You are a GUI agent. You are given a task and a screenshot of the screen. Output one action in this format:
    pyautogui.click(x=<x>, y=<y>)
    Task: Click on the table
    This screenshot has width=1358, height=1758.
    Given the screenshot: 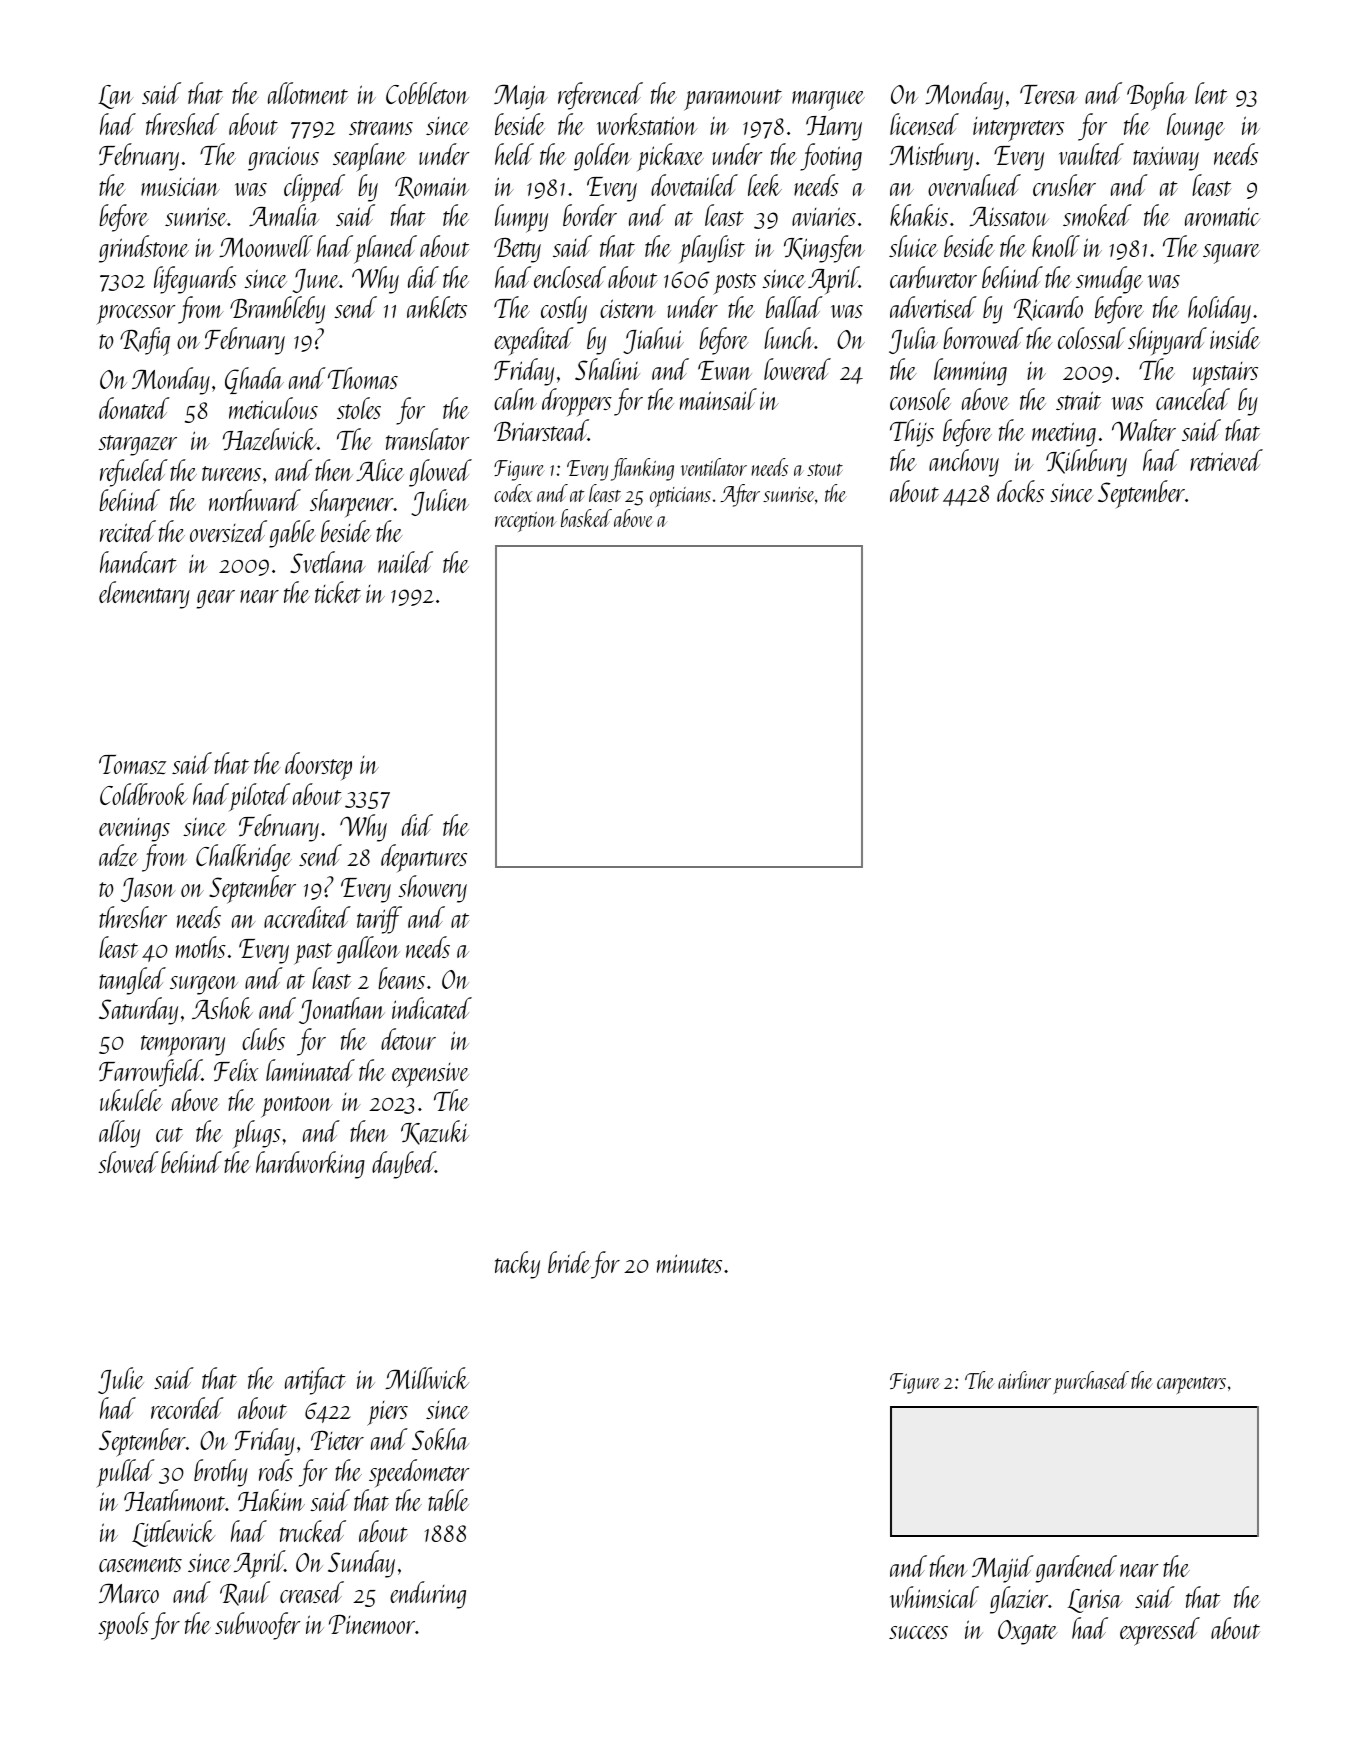 What is the action you would take?
    pyautogui.click(x=448, y=1500)
